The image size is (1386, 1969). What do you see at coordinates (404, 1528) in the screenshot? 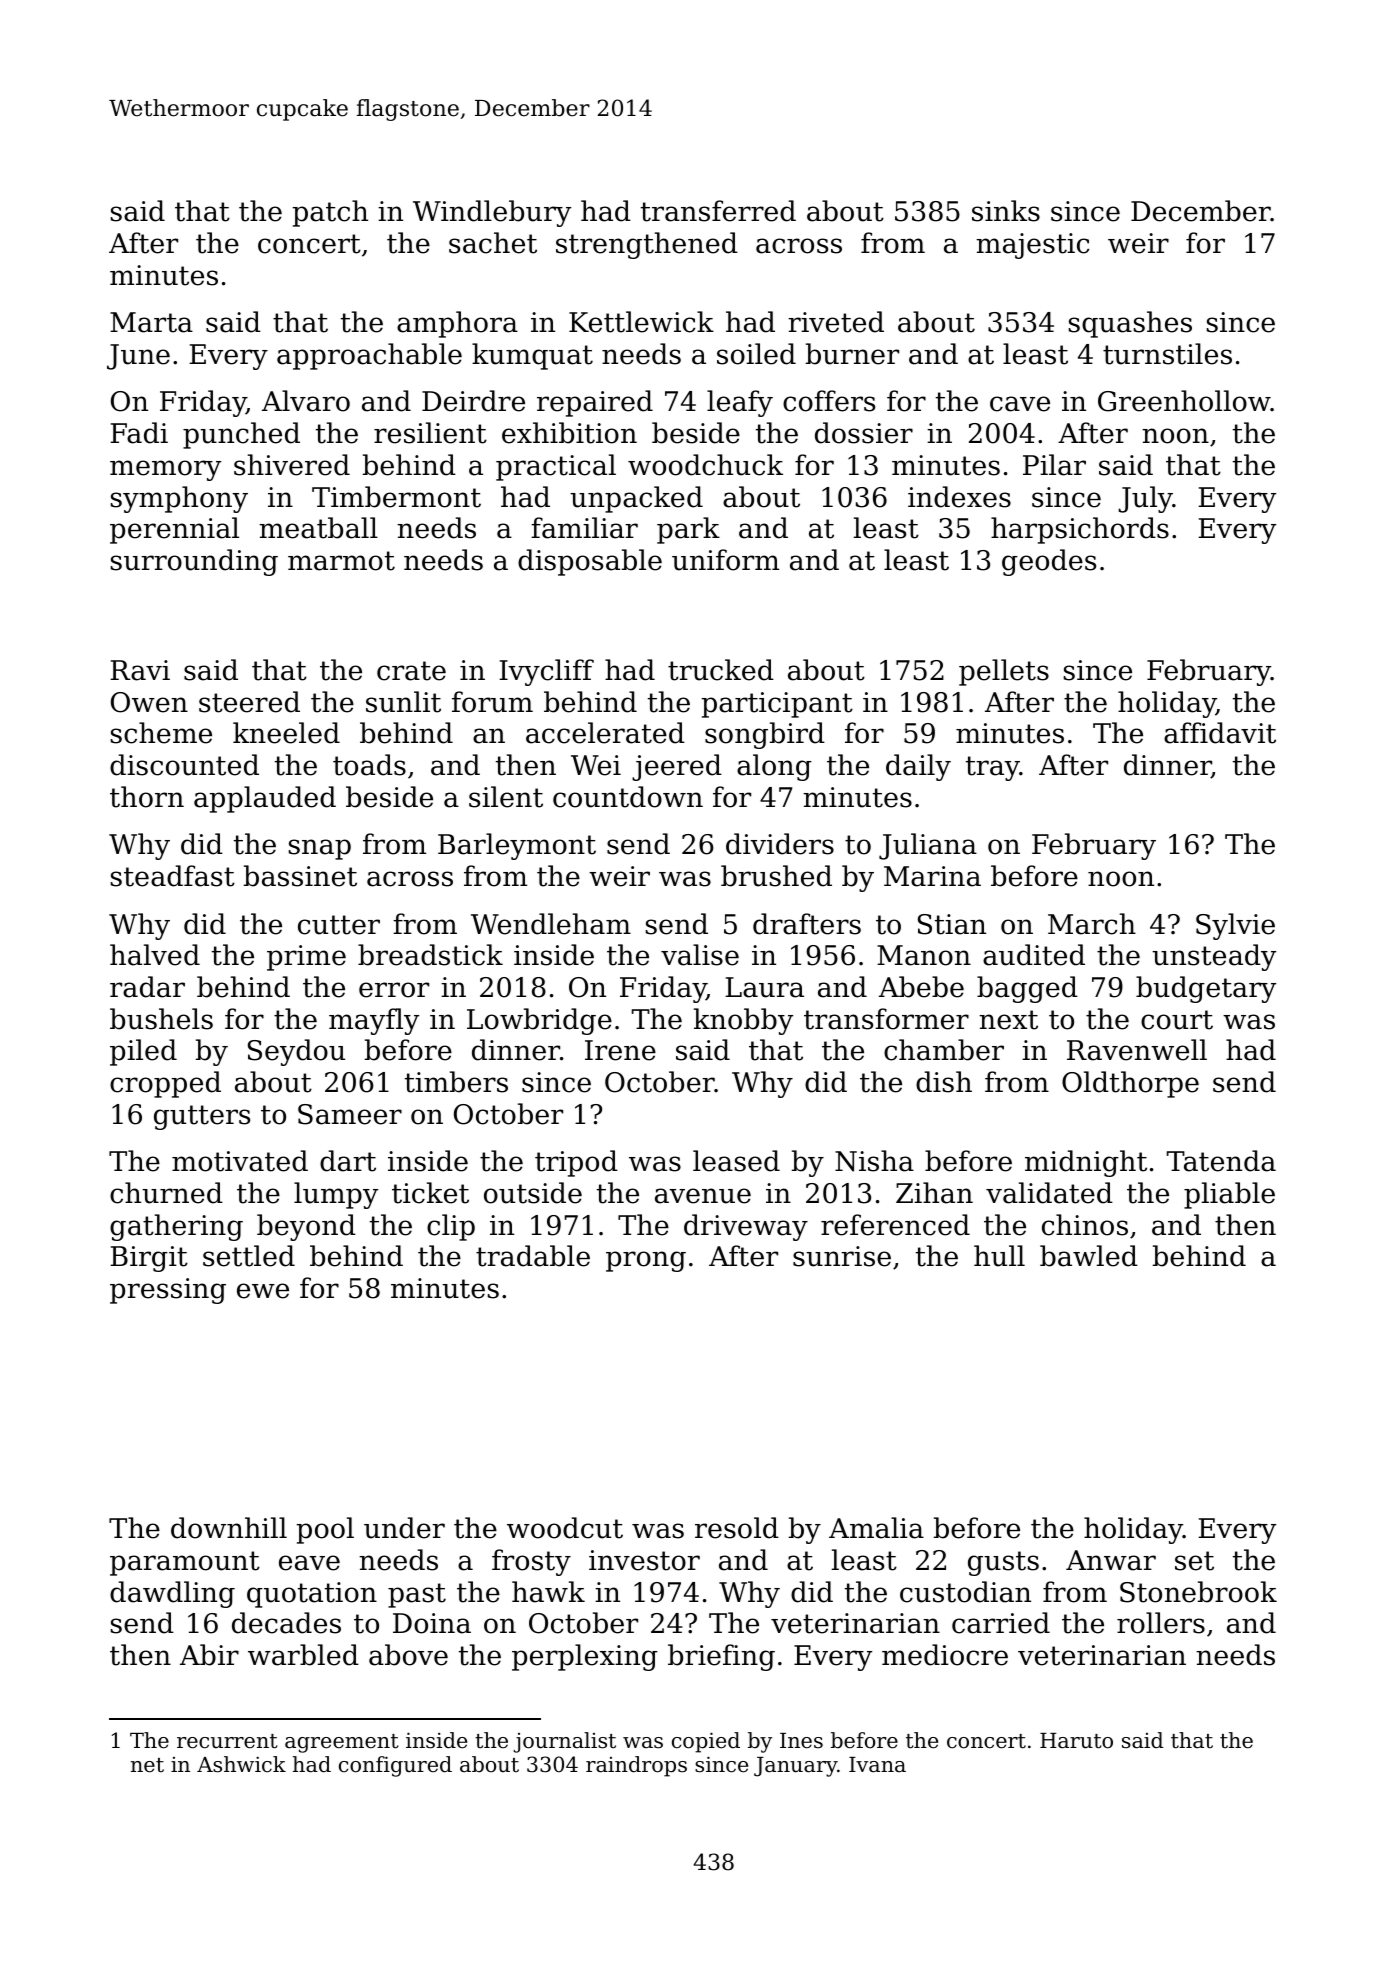
I see `under` at bounding box center [404, 1528].
